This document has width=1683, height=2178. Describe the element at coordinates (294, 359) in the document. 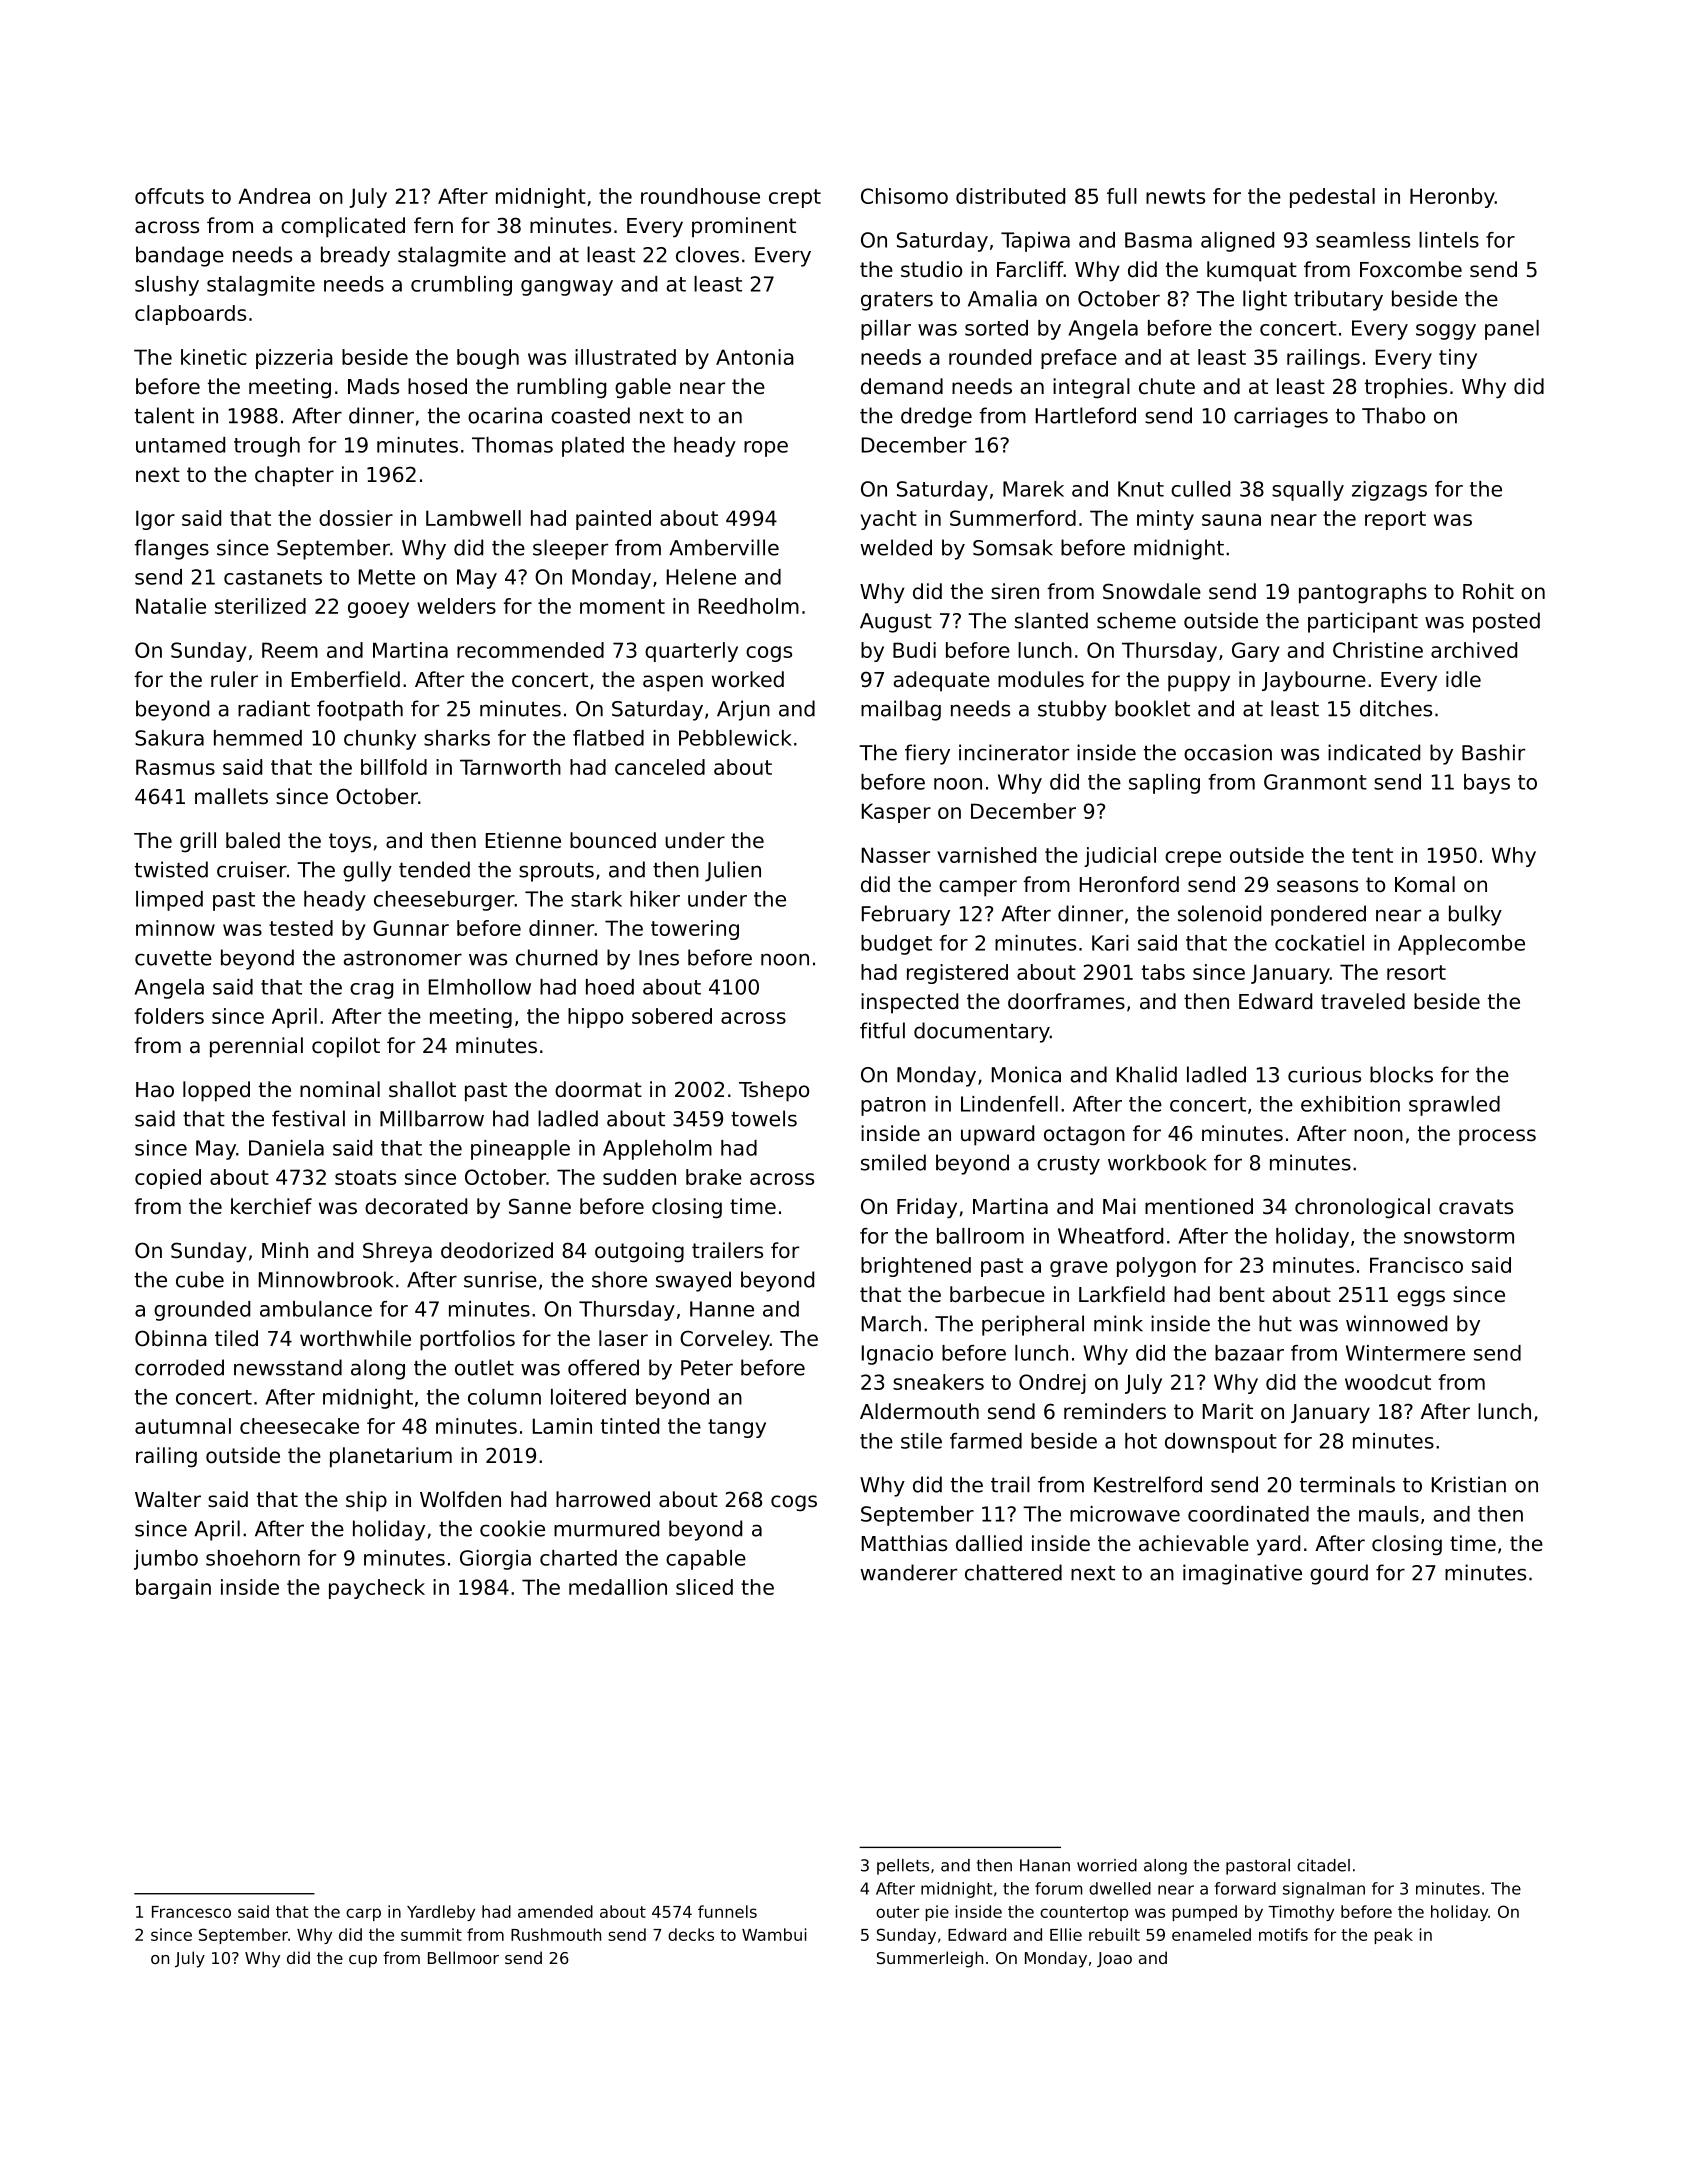

I see `pizzeria` at that location.
